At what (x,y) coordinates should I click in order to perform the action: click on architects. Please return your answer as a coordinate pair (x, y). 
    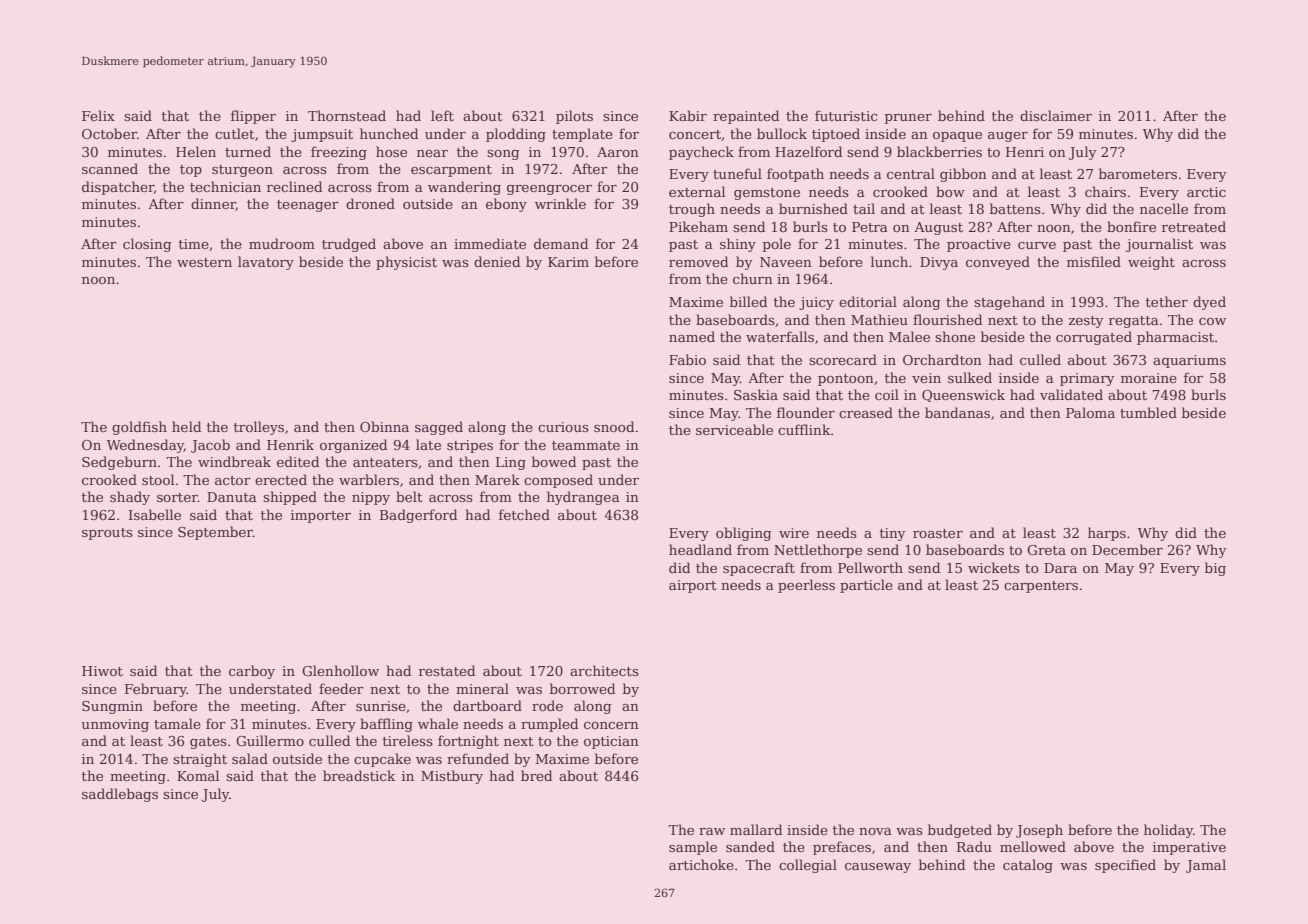
    Looking at the image, I should click on (604, 670).
